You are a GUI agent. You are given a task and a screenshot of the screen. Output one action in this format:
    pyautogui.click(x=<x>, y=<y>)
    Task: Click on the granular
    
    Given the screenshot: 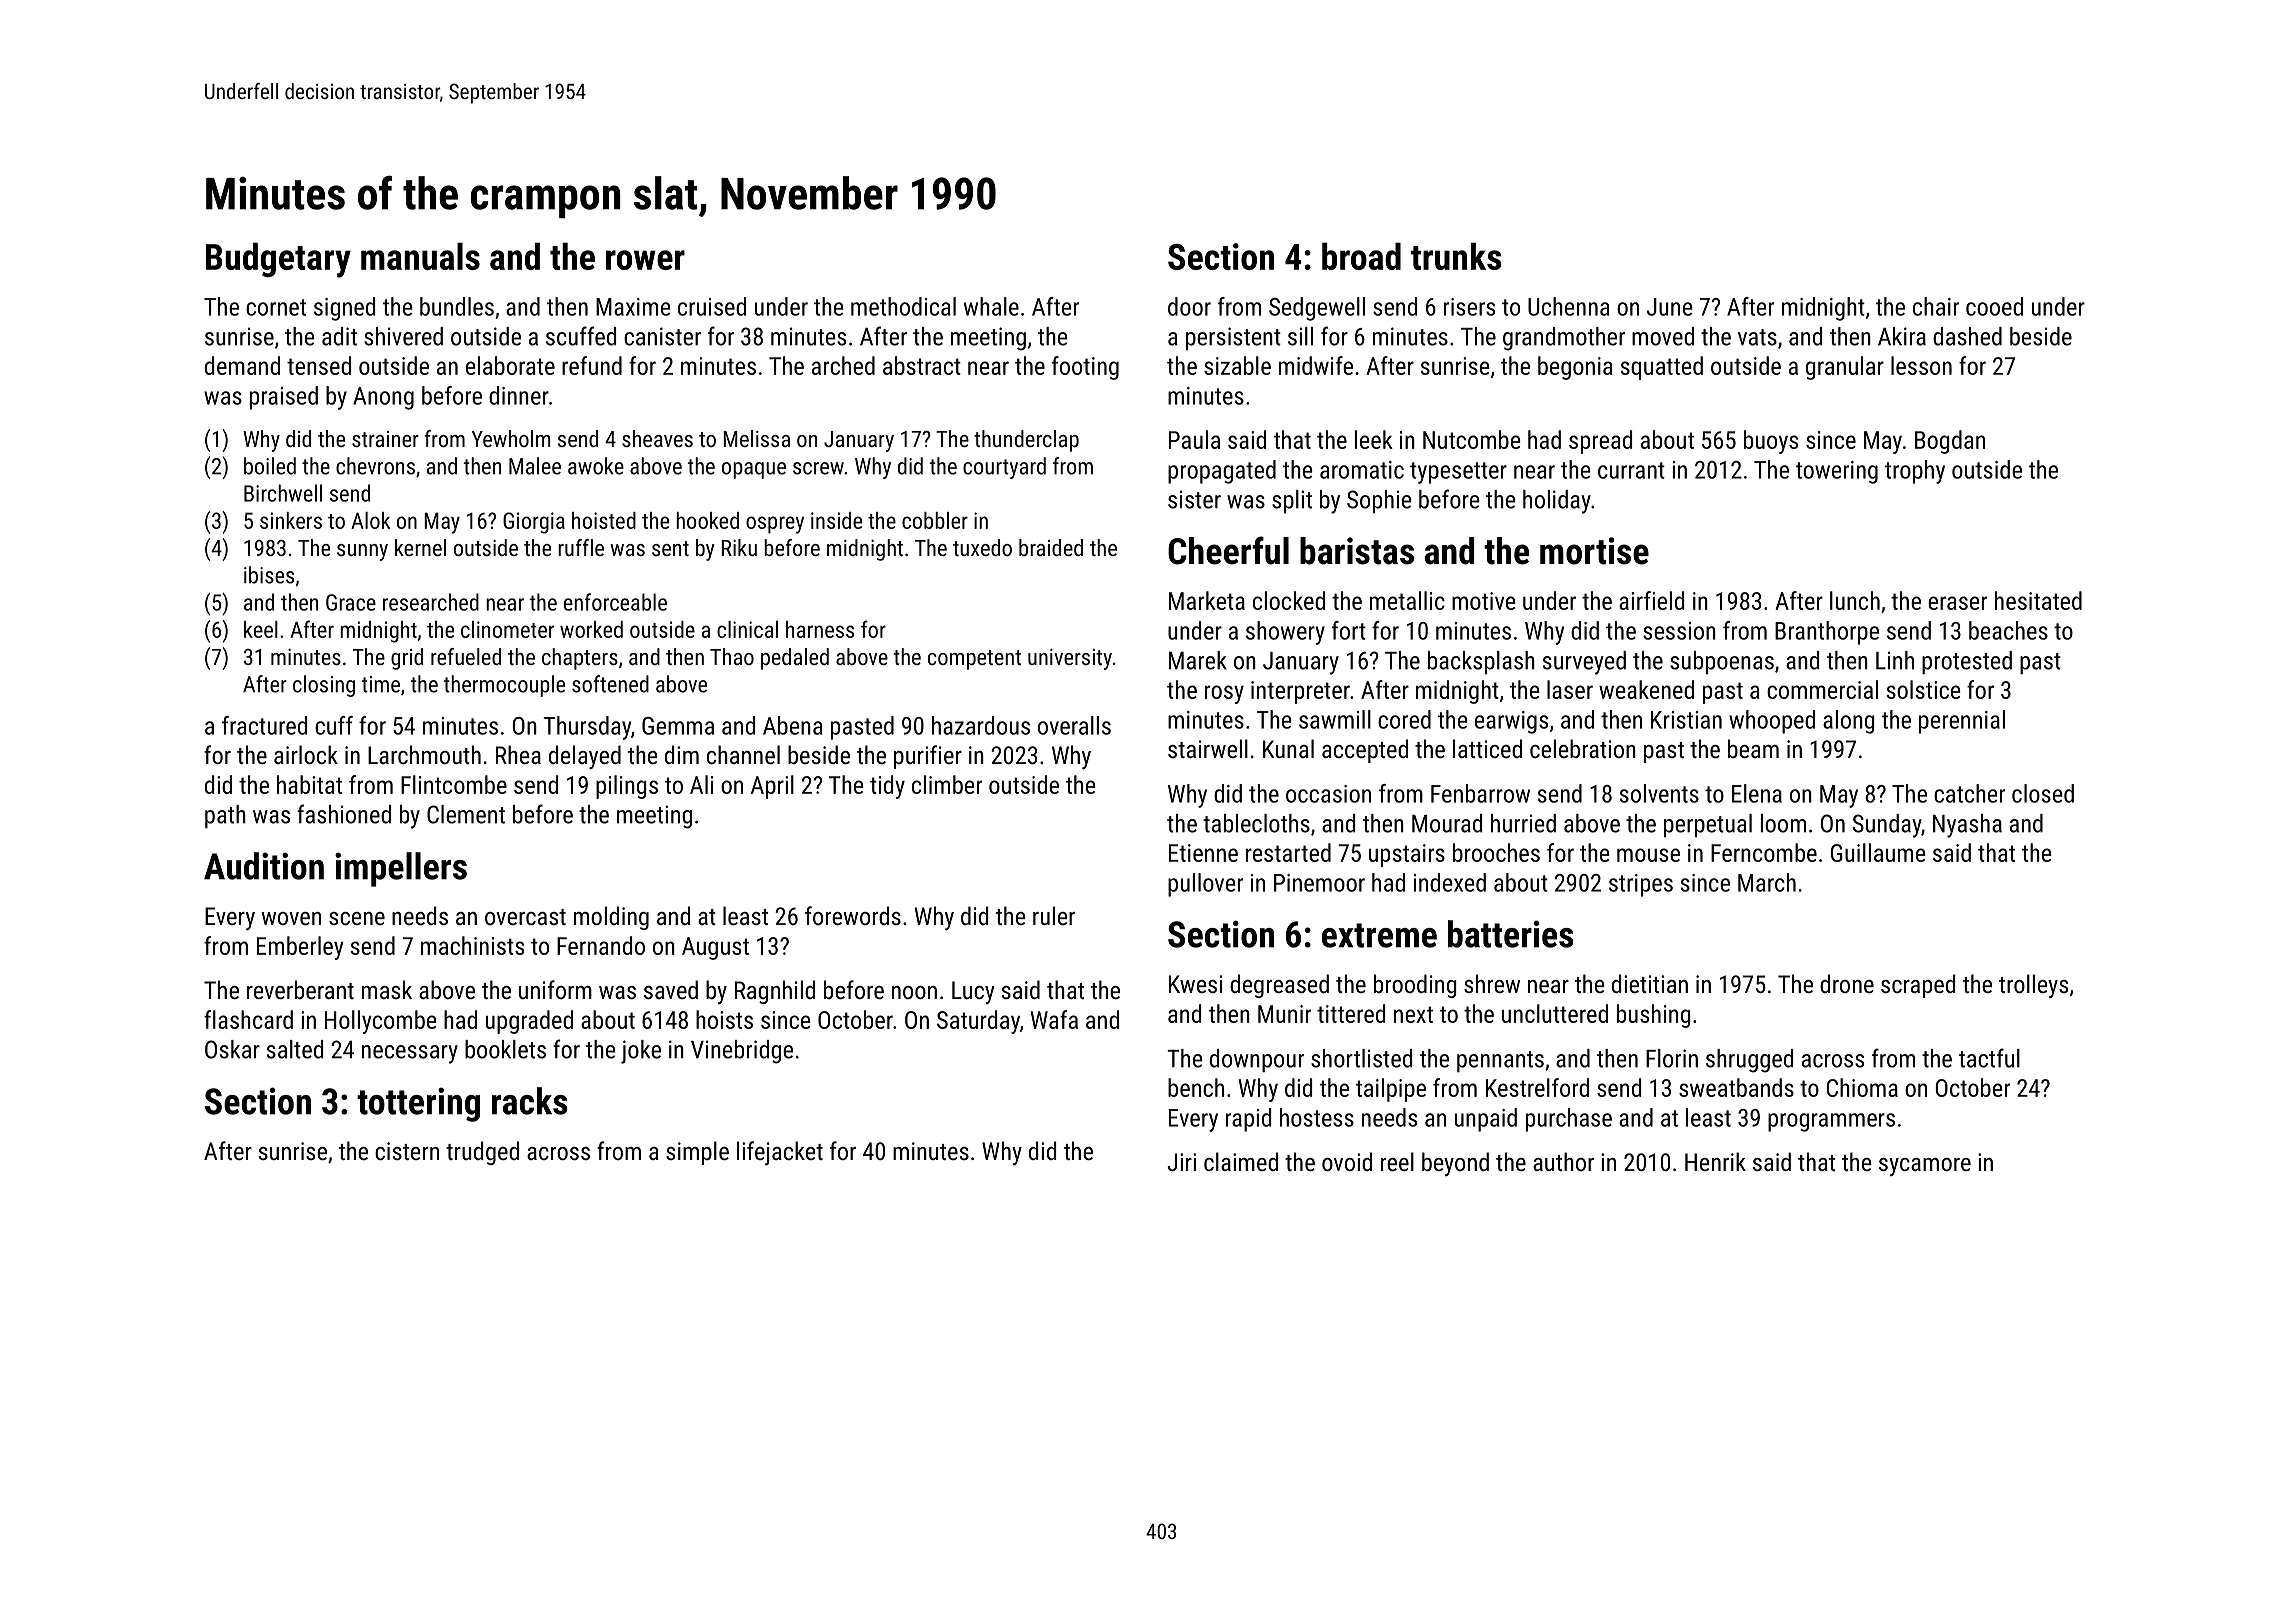 What is the action you would take?
    pyautogui.click(x=1845, y=368)
